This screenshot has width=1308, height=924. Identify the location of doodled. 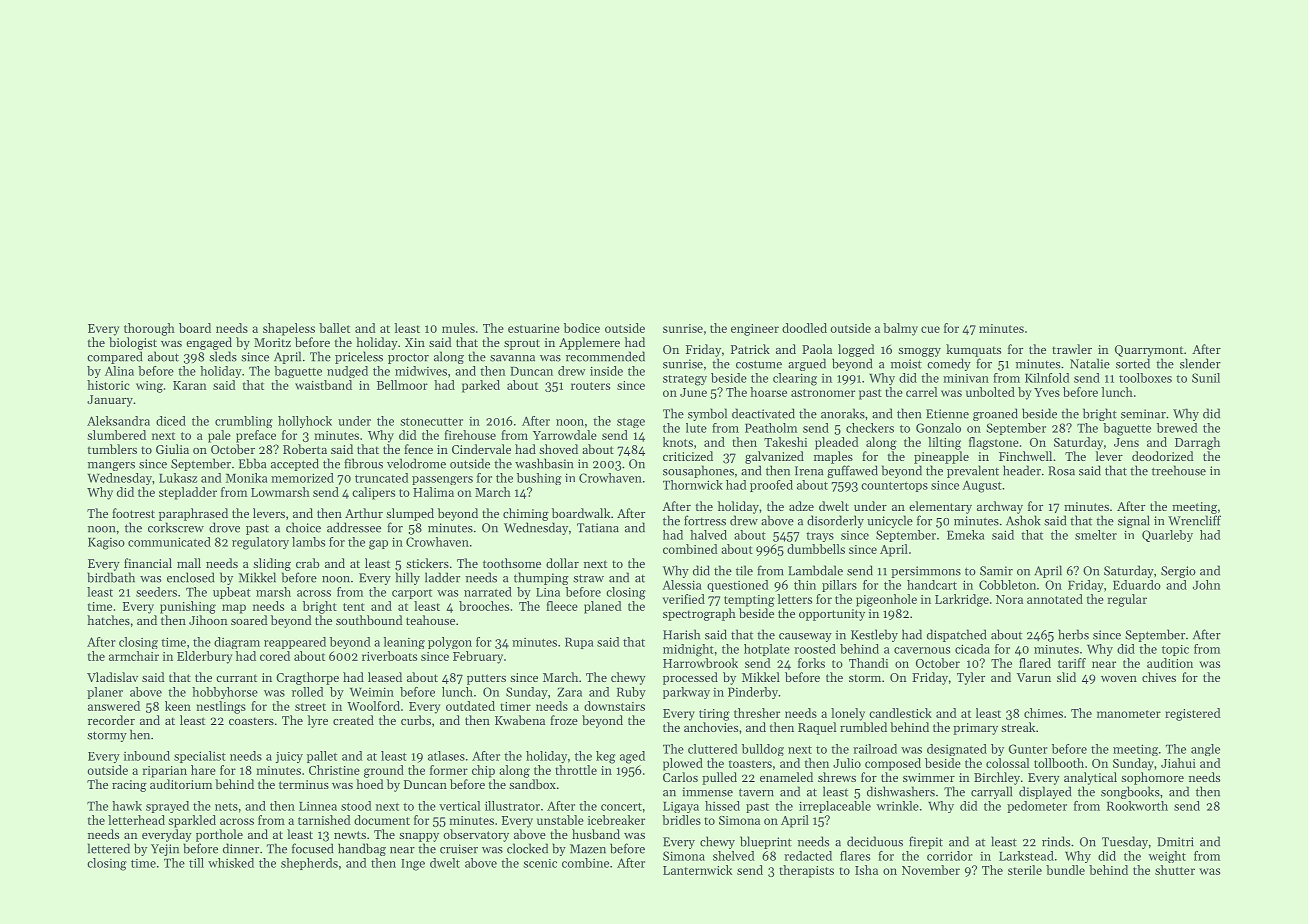
(804, 328).
